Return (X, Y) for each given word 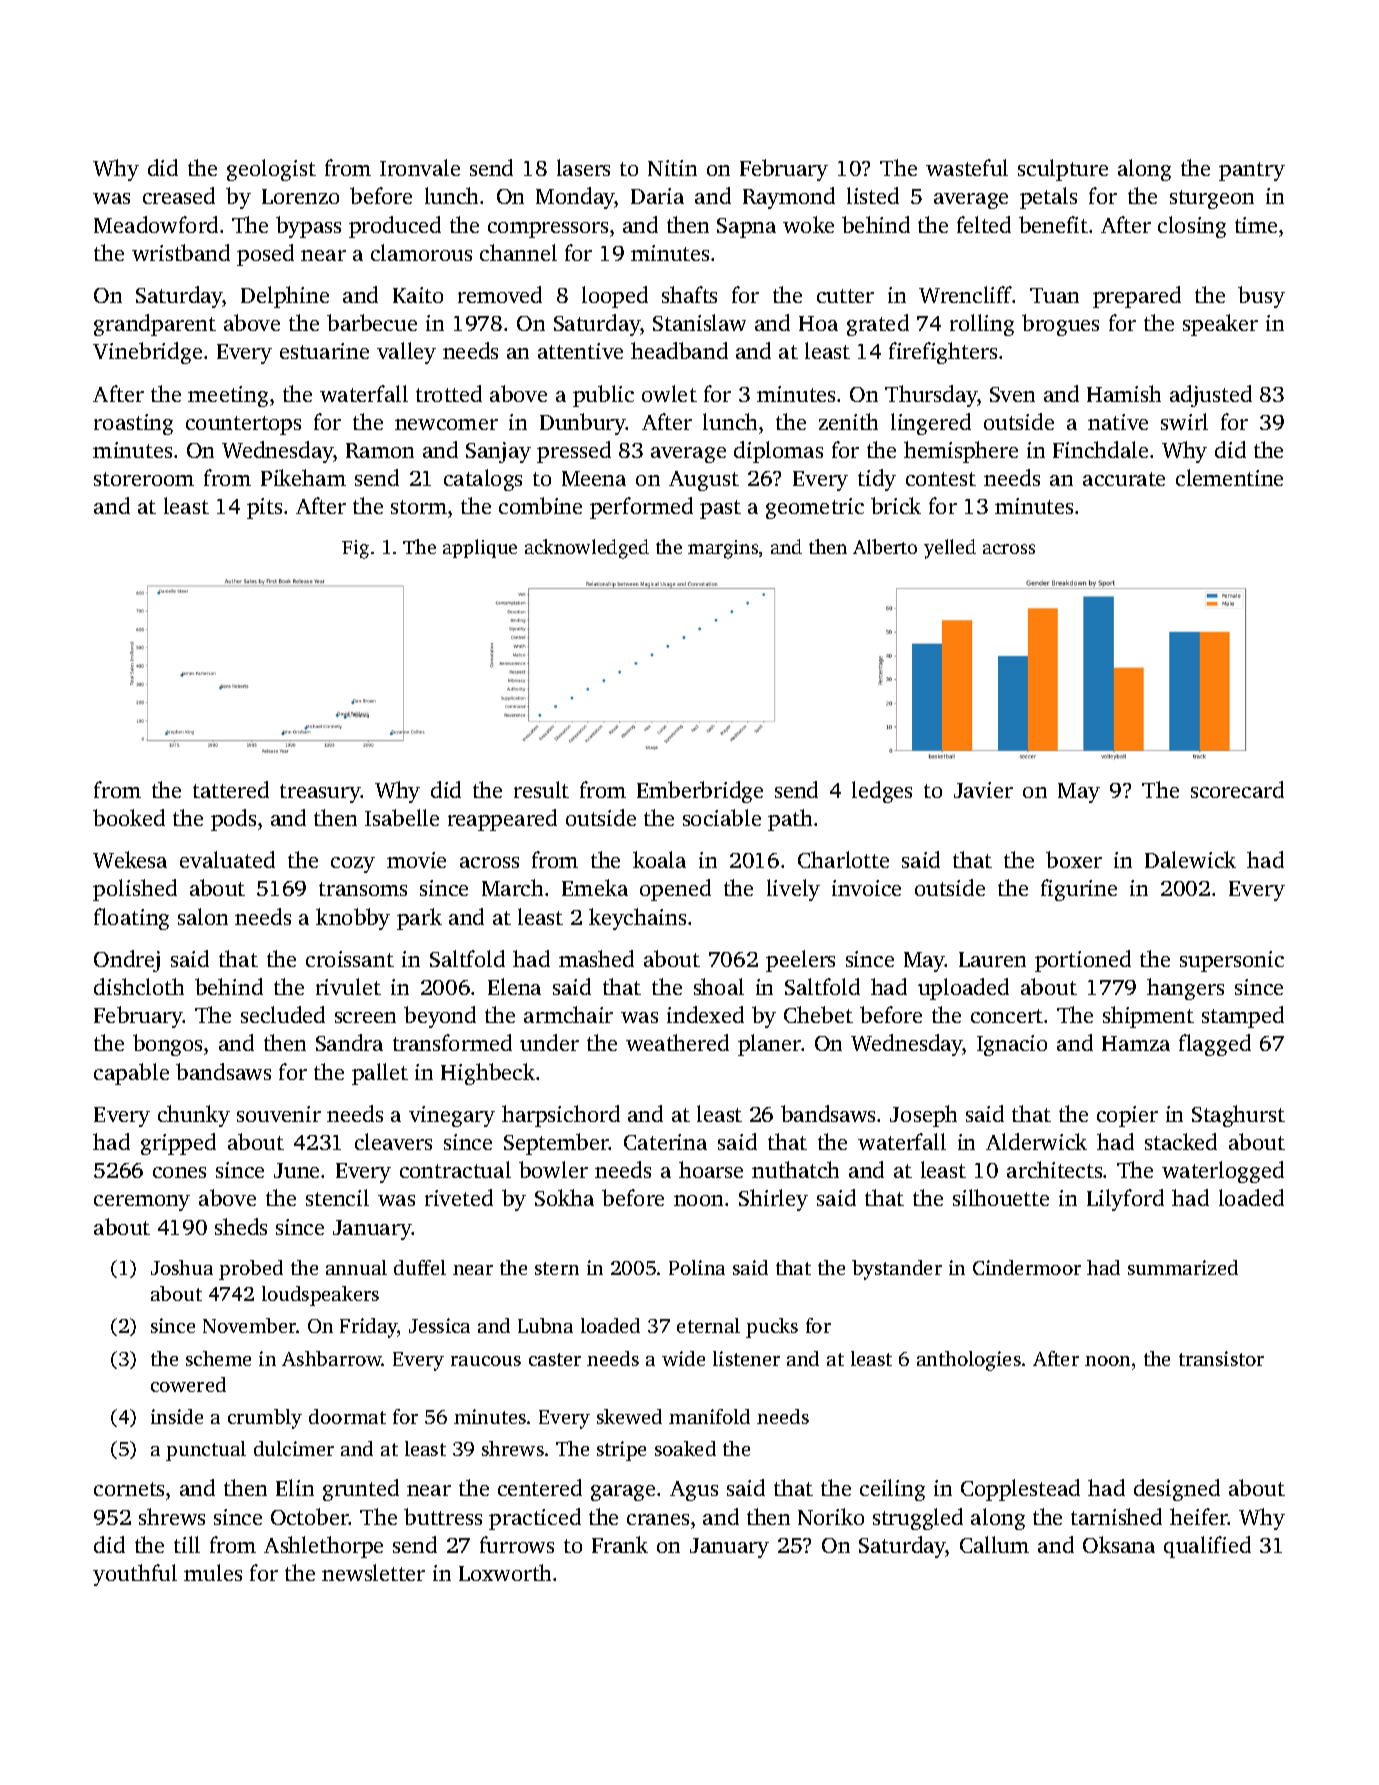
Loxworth (505, 1572)
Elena (514, 986)
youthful (135, 1575)
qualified (1207, 1547)
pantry (1252, 171)
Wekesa (130, 859)
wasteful (967, 167)
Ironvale (420, 167)
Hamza (1136, 1043)
